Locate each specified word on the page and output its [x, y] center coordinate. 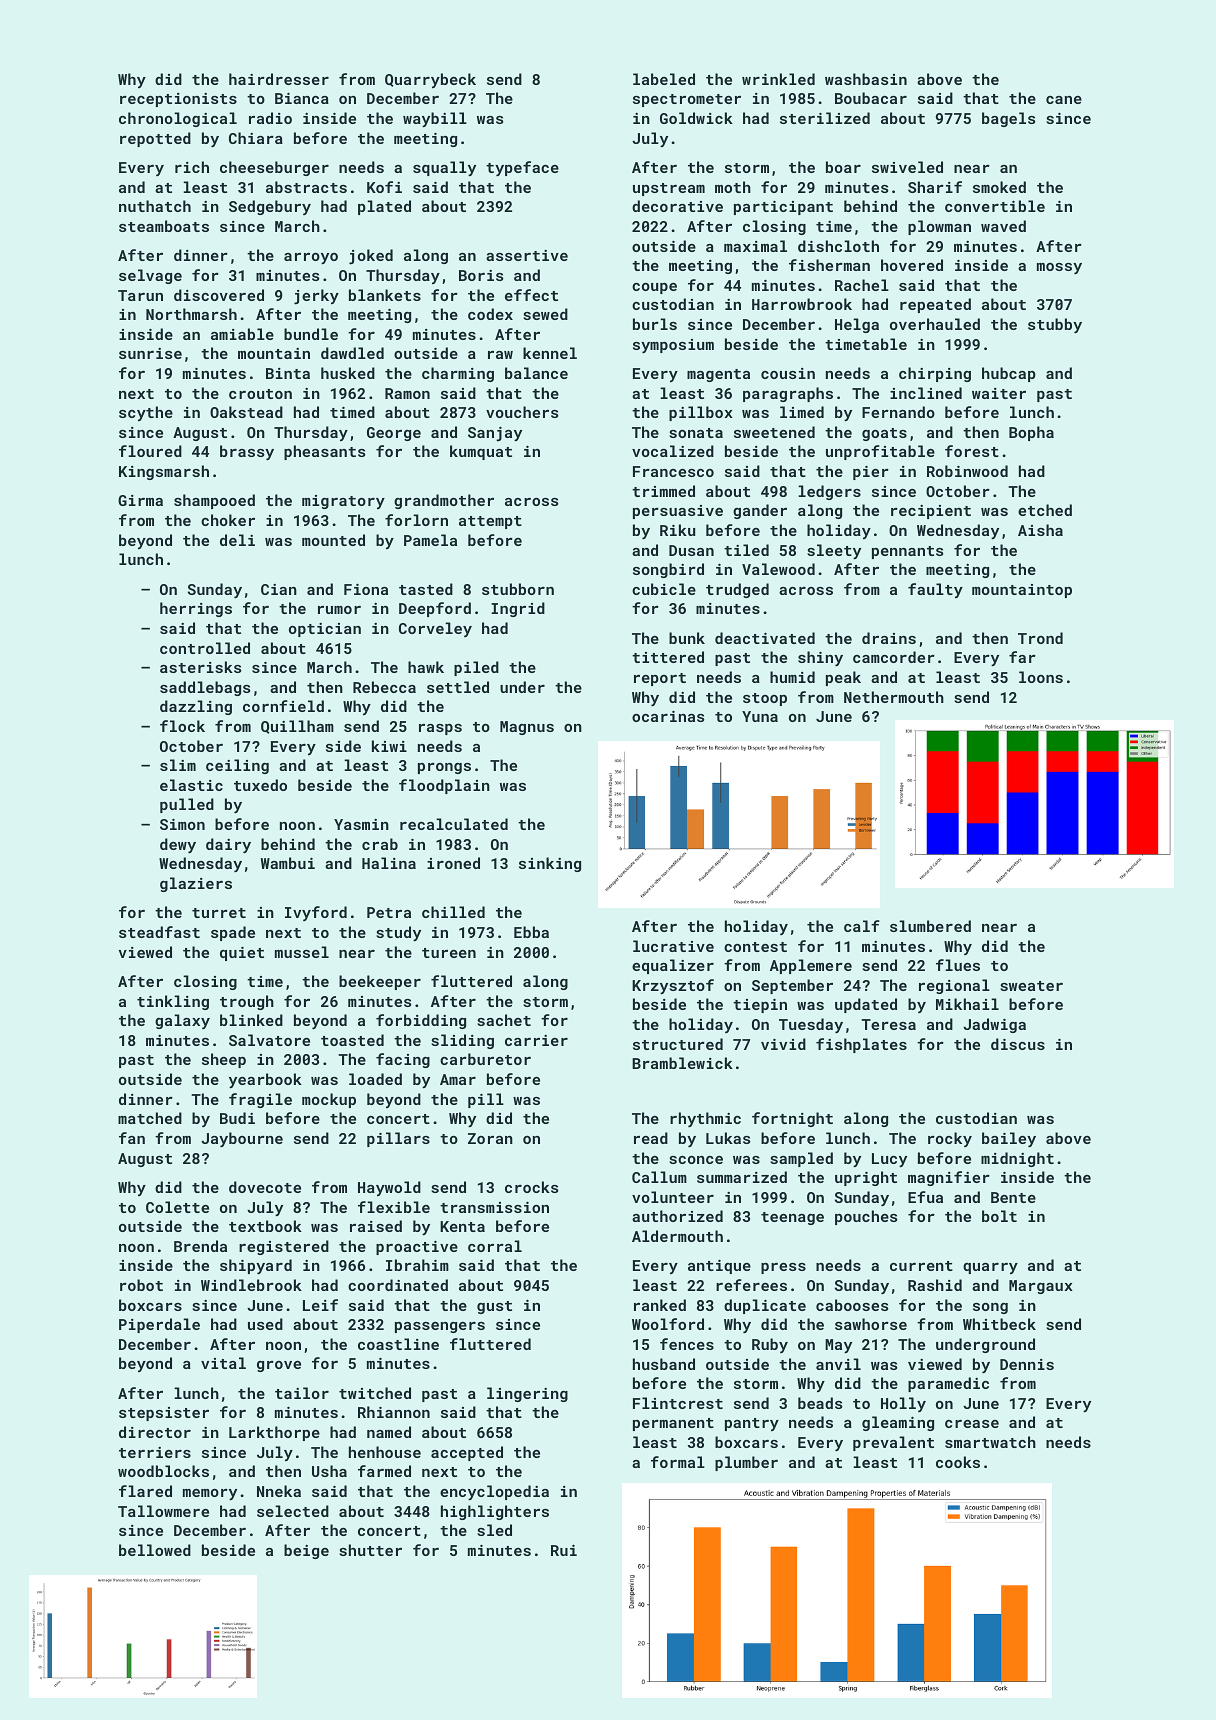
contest [755, 947]
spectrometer [687, 100]
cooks [958, 1462]
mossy [1059, 268]
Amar [458, 1079]
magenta [718, 375]
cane [1064, 100]
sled [494, 1530]
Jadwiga [994, 1025]
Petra [389, 912]
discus [1018, 1044]
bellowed [155, 1550]
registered [284, 1247]
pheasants [325, 452]
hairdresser [279, 79]
